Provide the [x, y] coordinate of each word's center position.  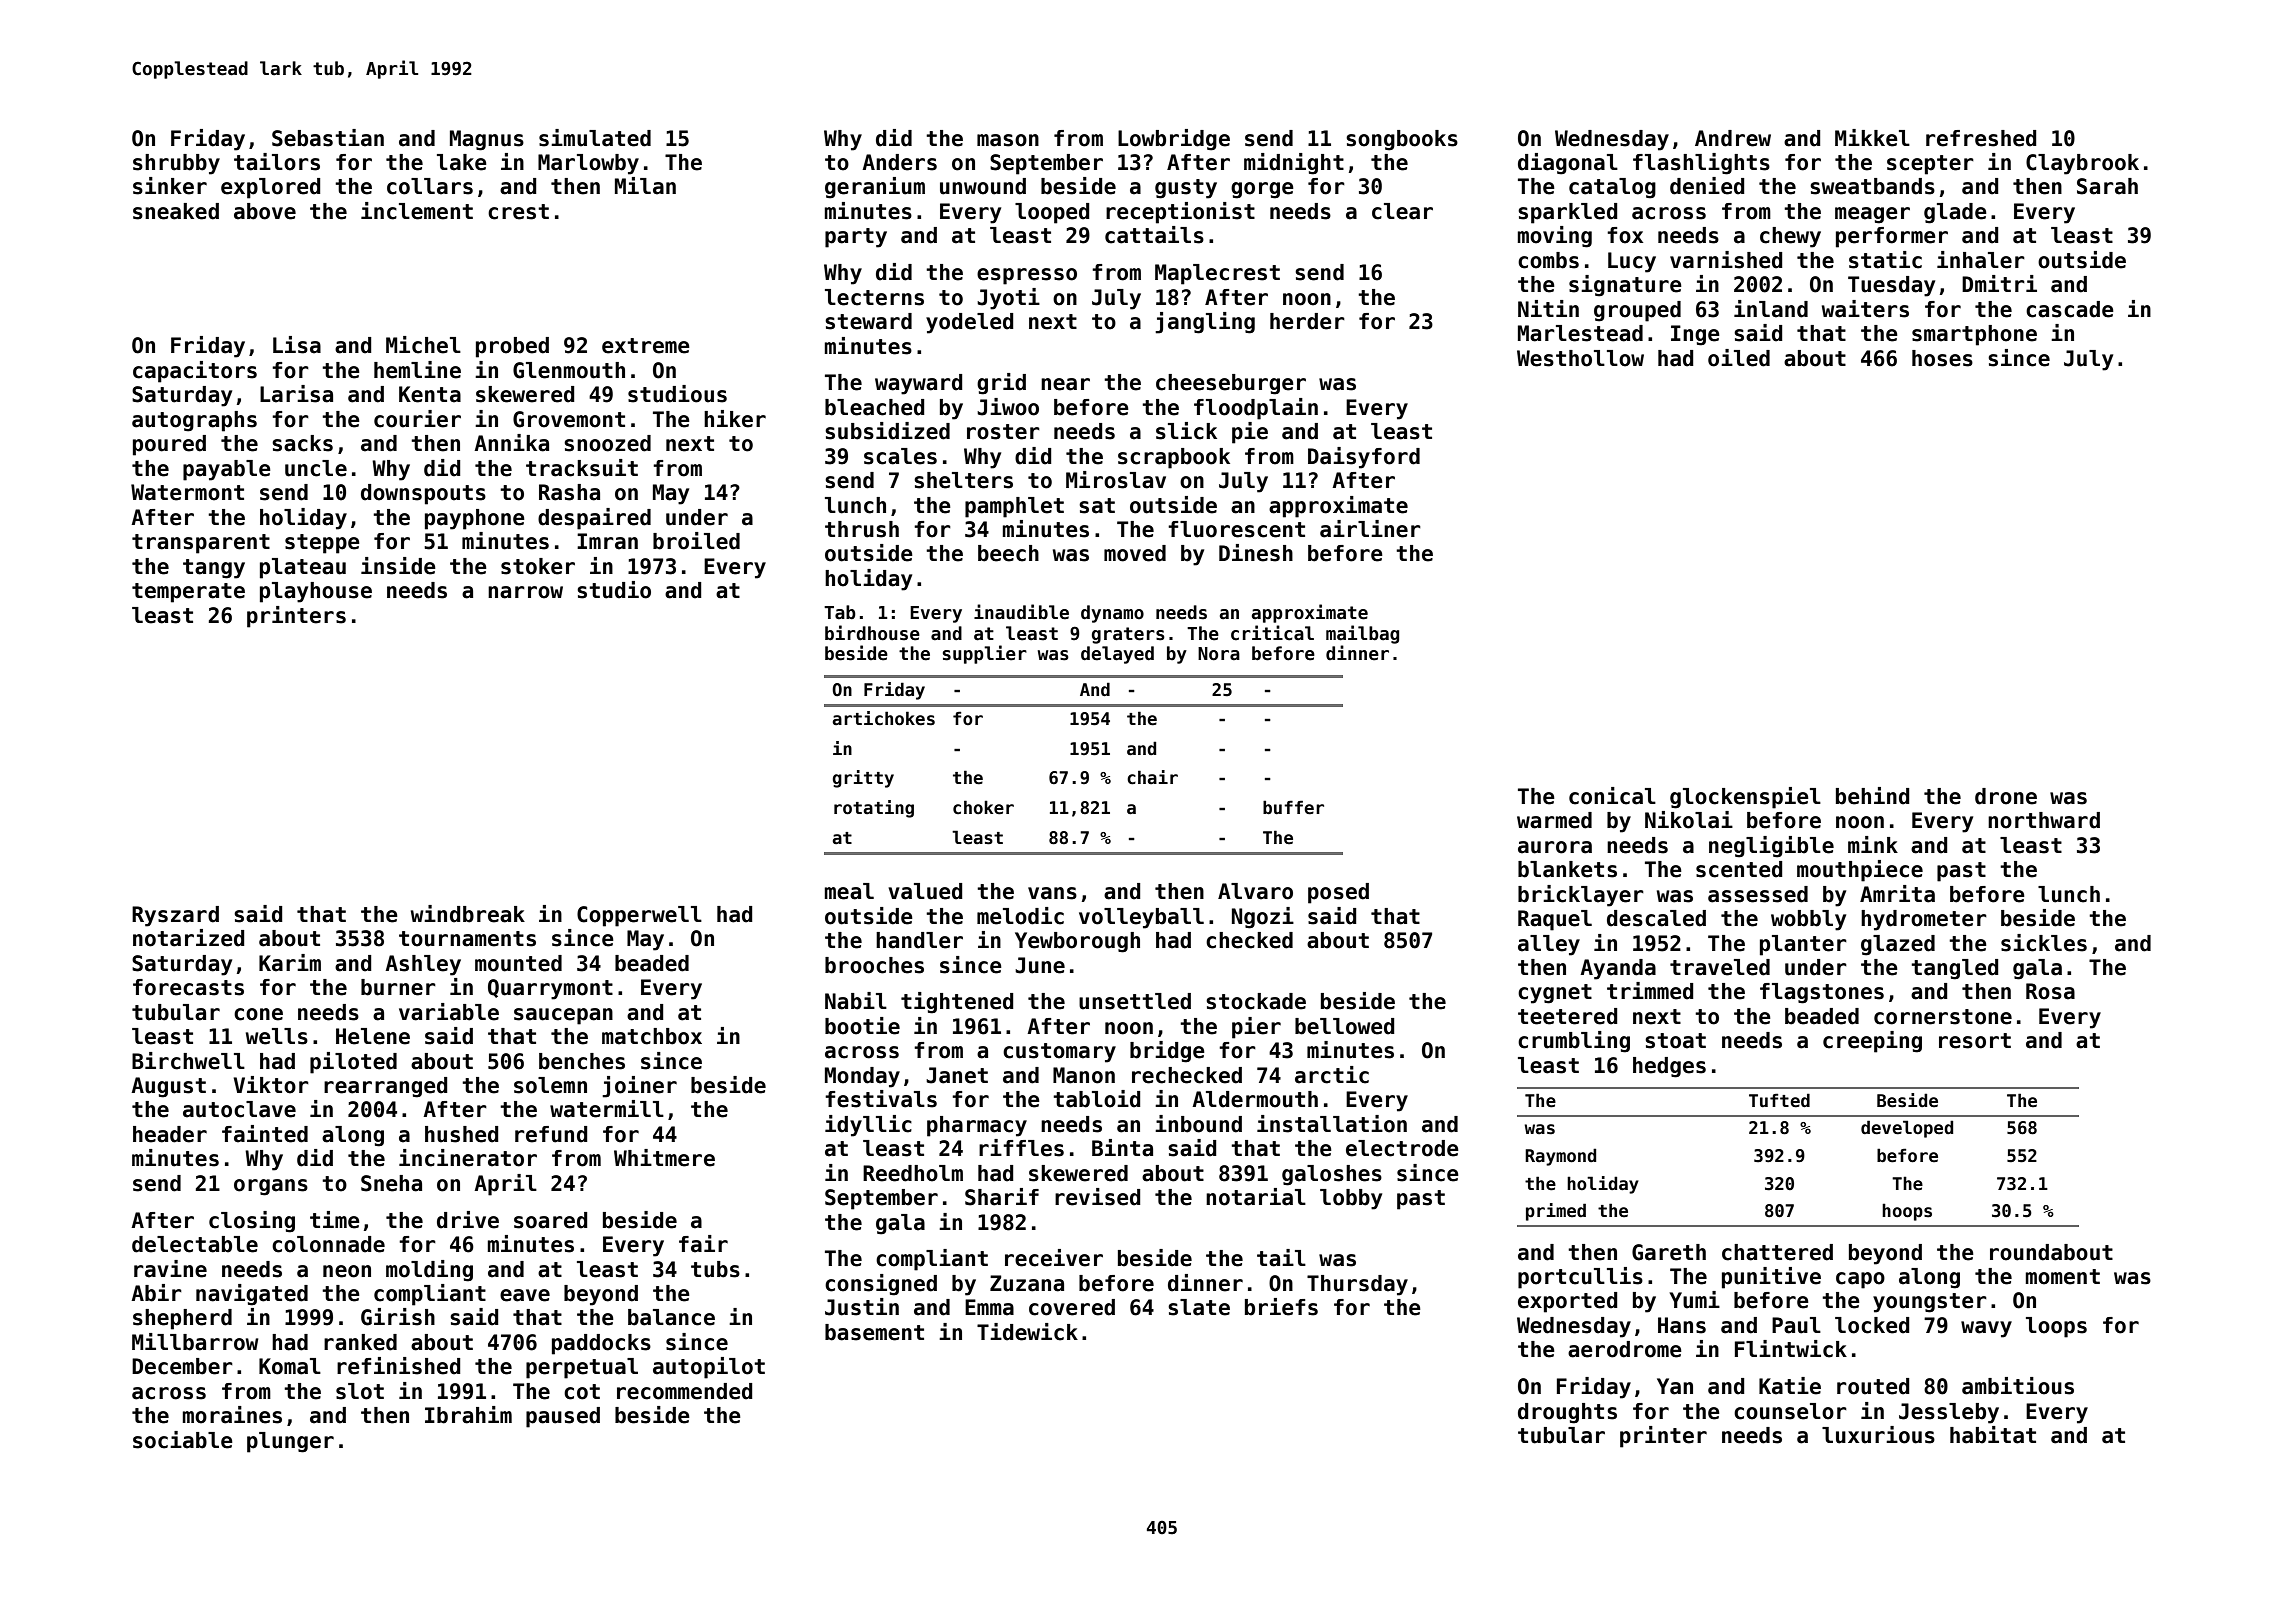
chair [1152, 777]
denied [1707, 186]
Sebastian [328, 138]
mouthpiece [1860, 871]
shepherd [182, 1319]
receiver [1054, 1258]
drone [2006, 796]
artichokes [883, 718]
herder [1307, 321]
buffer [1293, 807]
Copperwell [639, 916]
